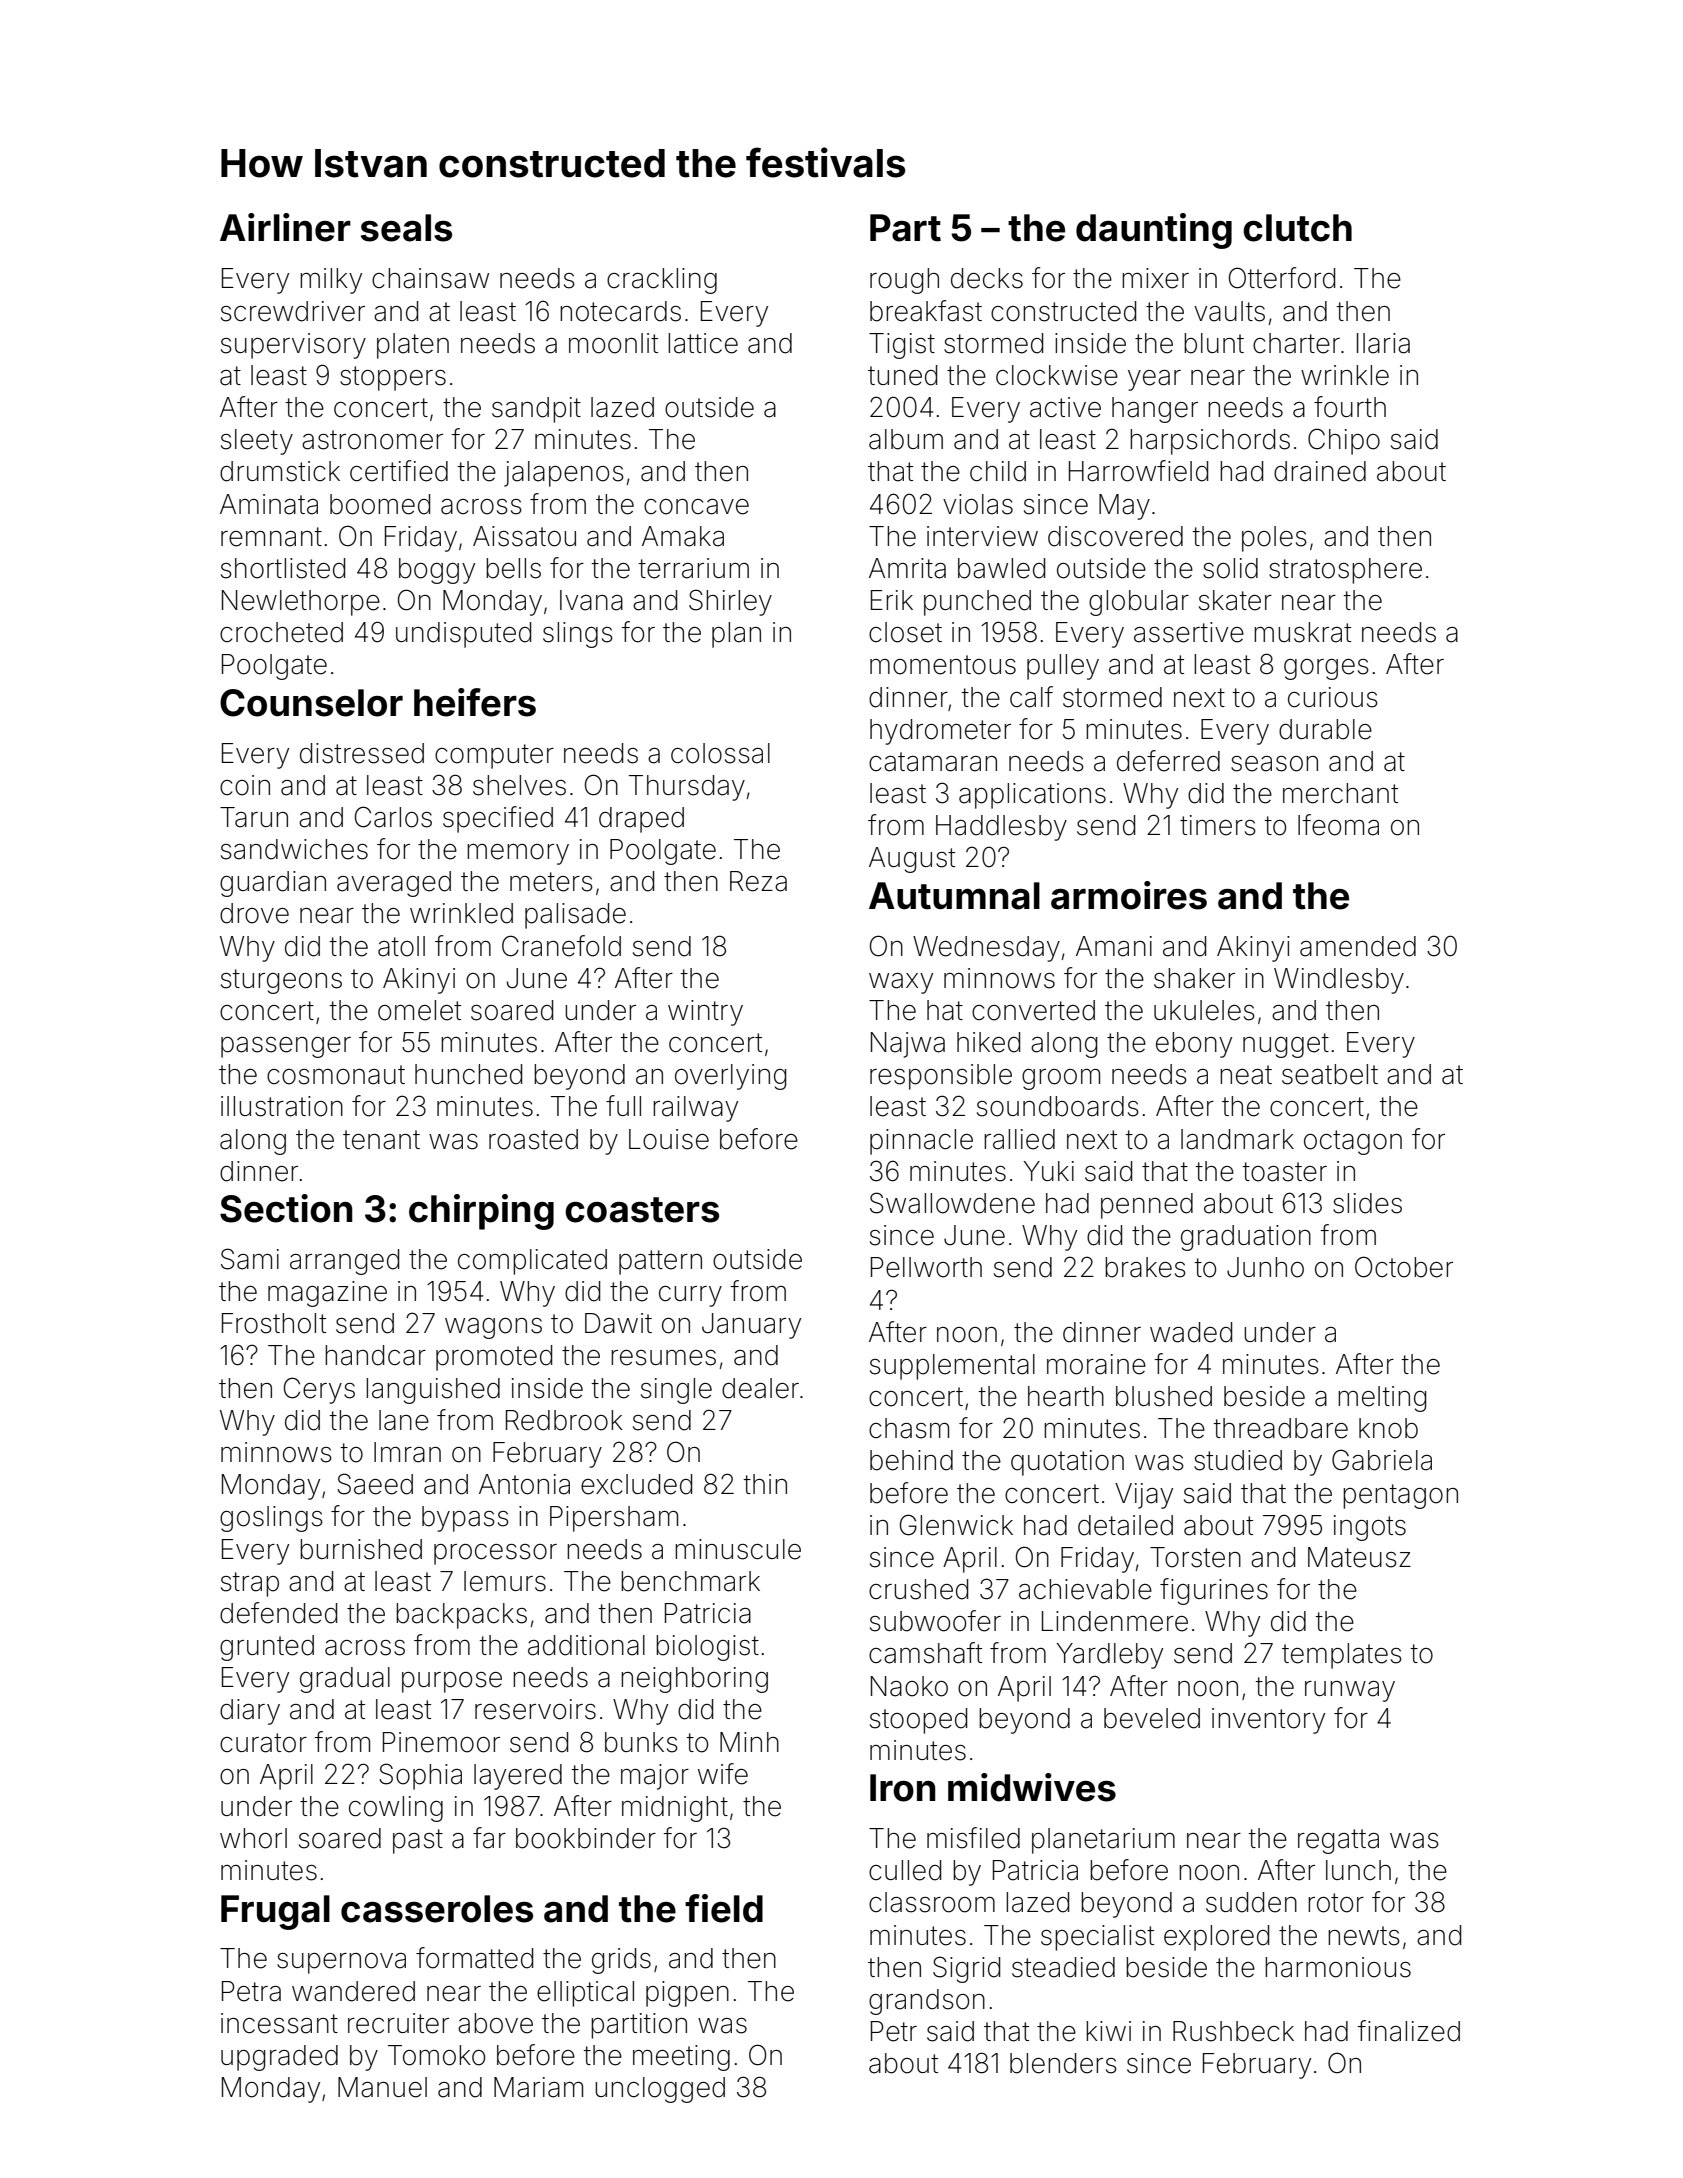 The image size is (1683, 2178). I want to click on promoted, so click(494, 1358).
